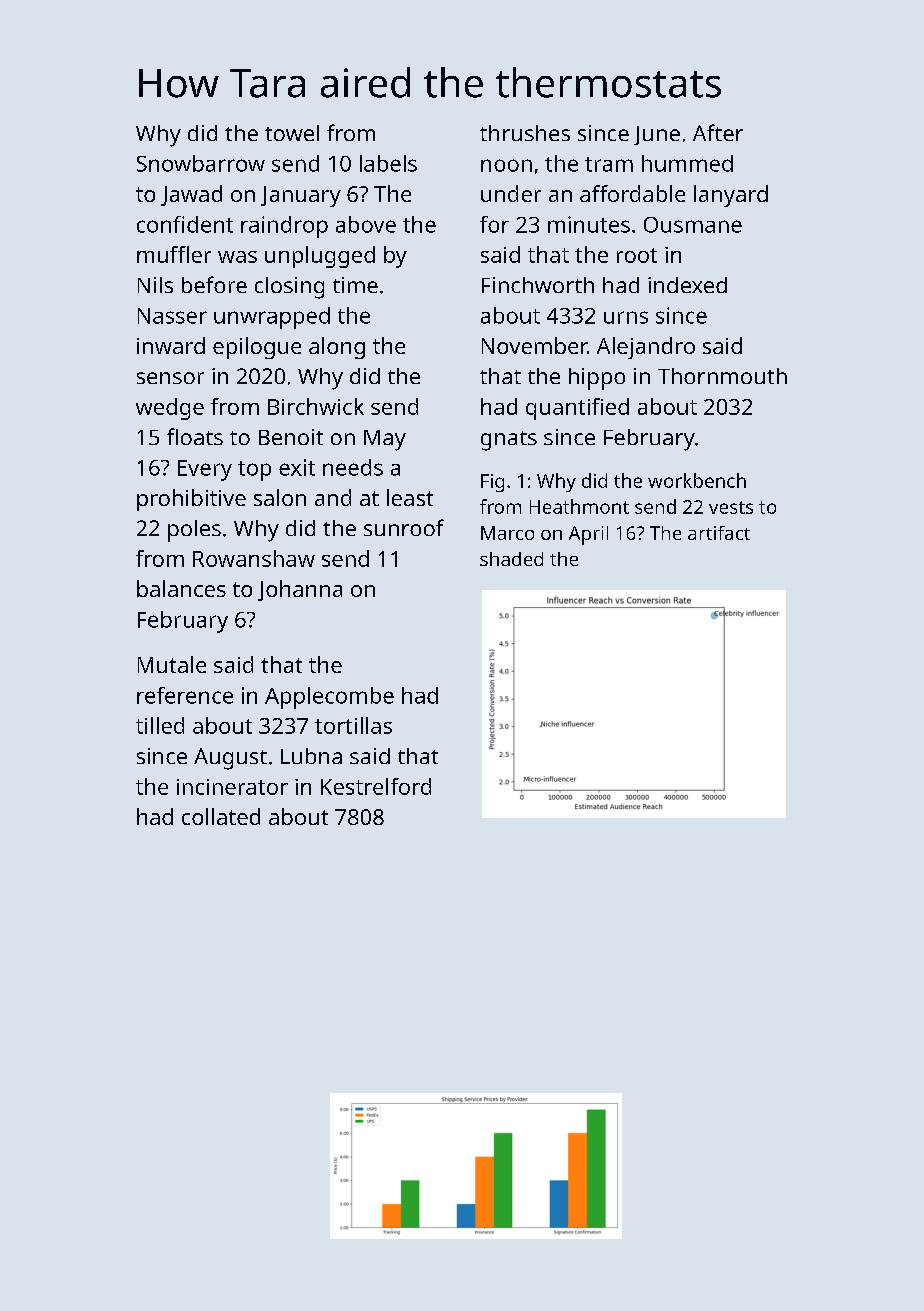 The image size is (924, 1311). Describe the element at coordinates (155, 285) in the screenshot. I see `Nils` at that location.
